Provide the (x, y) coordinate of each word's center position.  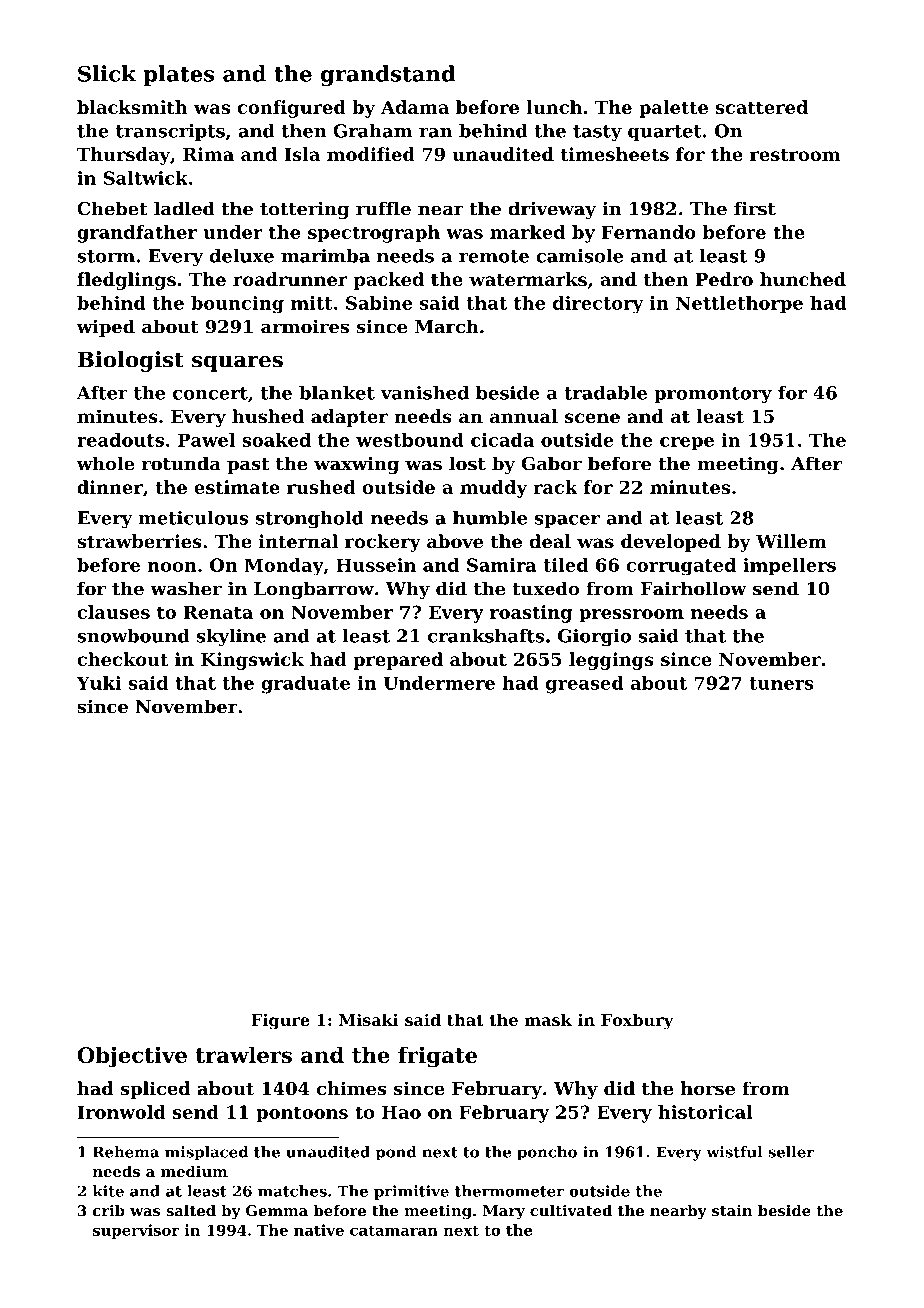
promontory (713, 395)
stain (732, 1211)
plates (179, 75)
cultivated (571, 1211)
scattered (762, 107)
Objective (132, 1057)
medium (194, 1171)
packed (389, 281)
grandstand (388, 75)
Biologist (131, 361)
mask (548, 1019)
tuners (781, 683)
